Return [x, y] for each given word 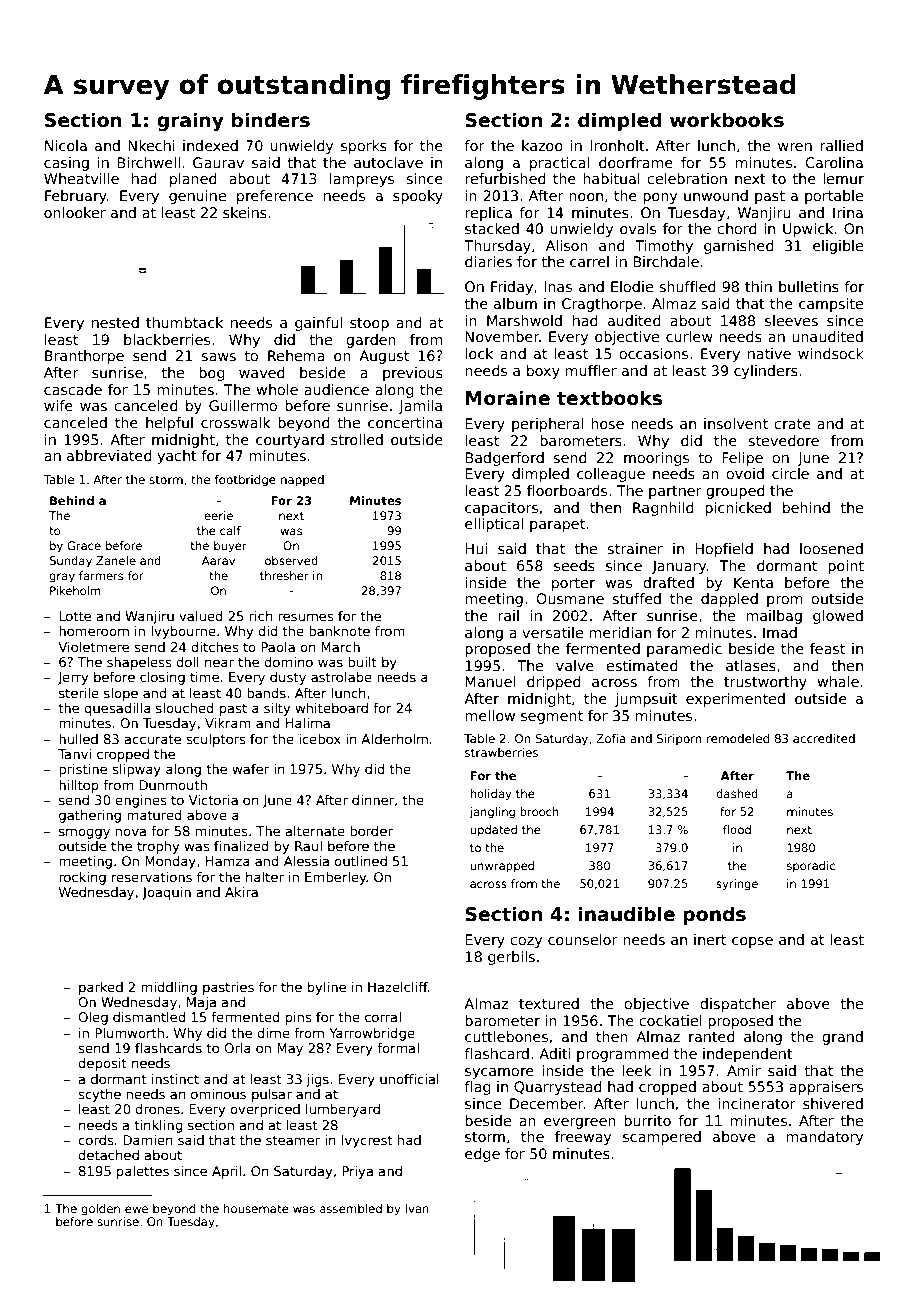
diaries [488, 261]
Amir [744, 1070]
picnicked [738, 509]
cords [95, 1140]
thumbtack [184, 322]
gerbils [511, 958]
